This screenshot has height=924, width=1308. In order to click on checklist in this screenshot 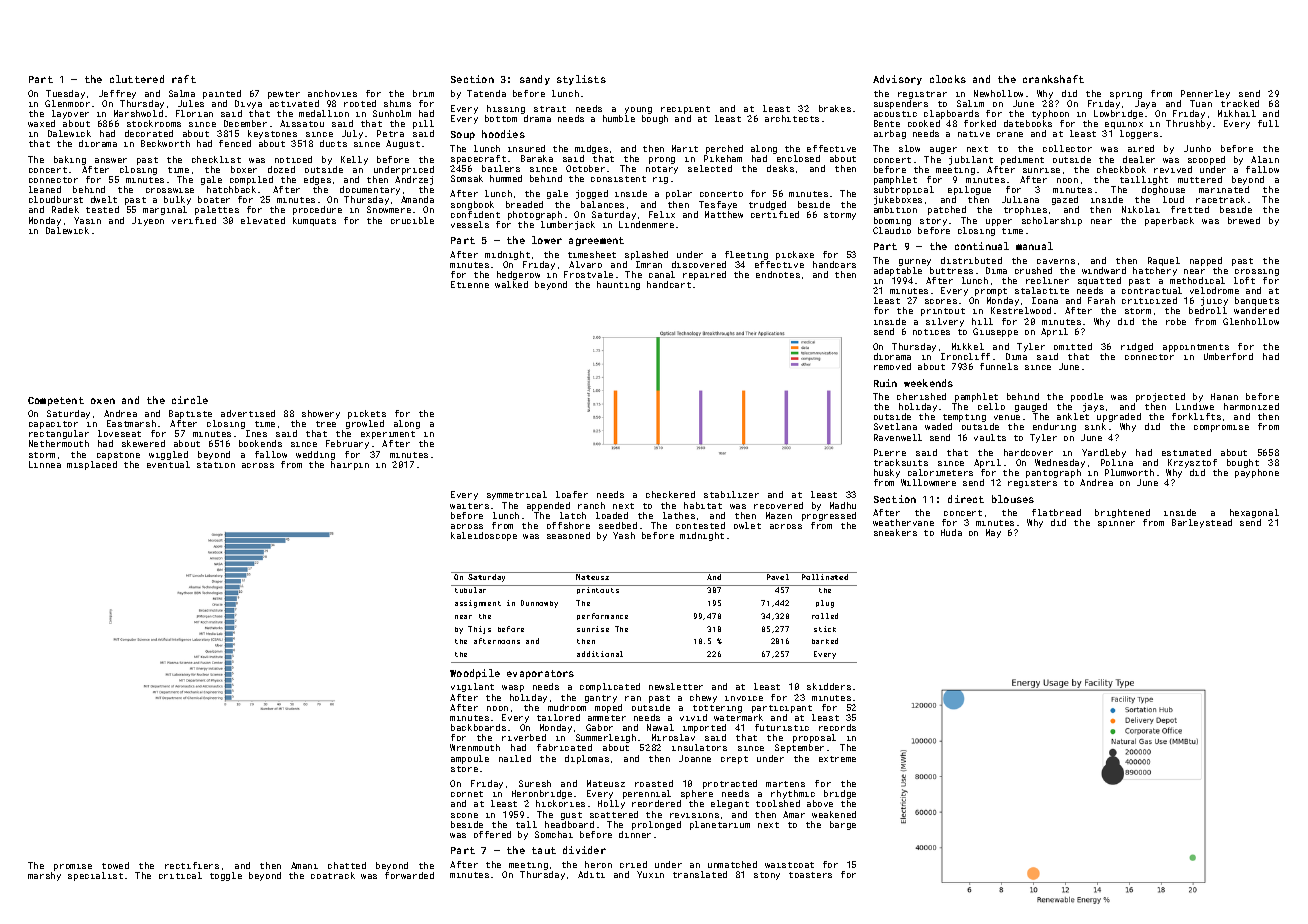, I will do `click(216, 159)`.
